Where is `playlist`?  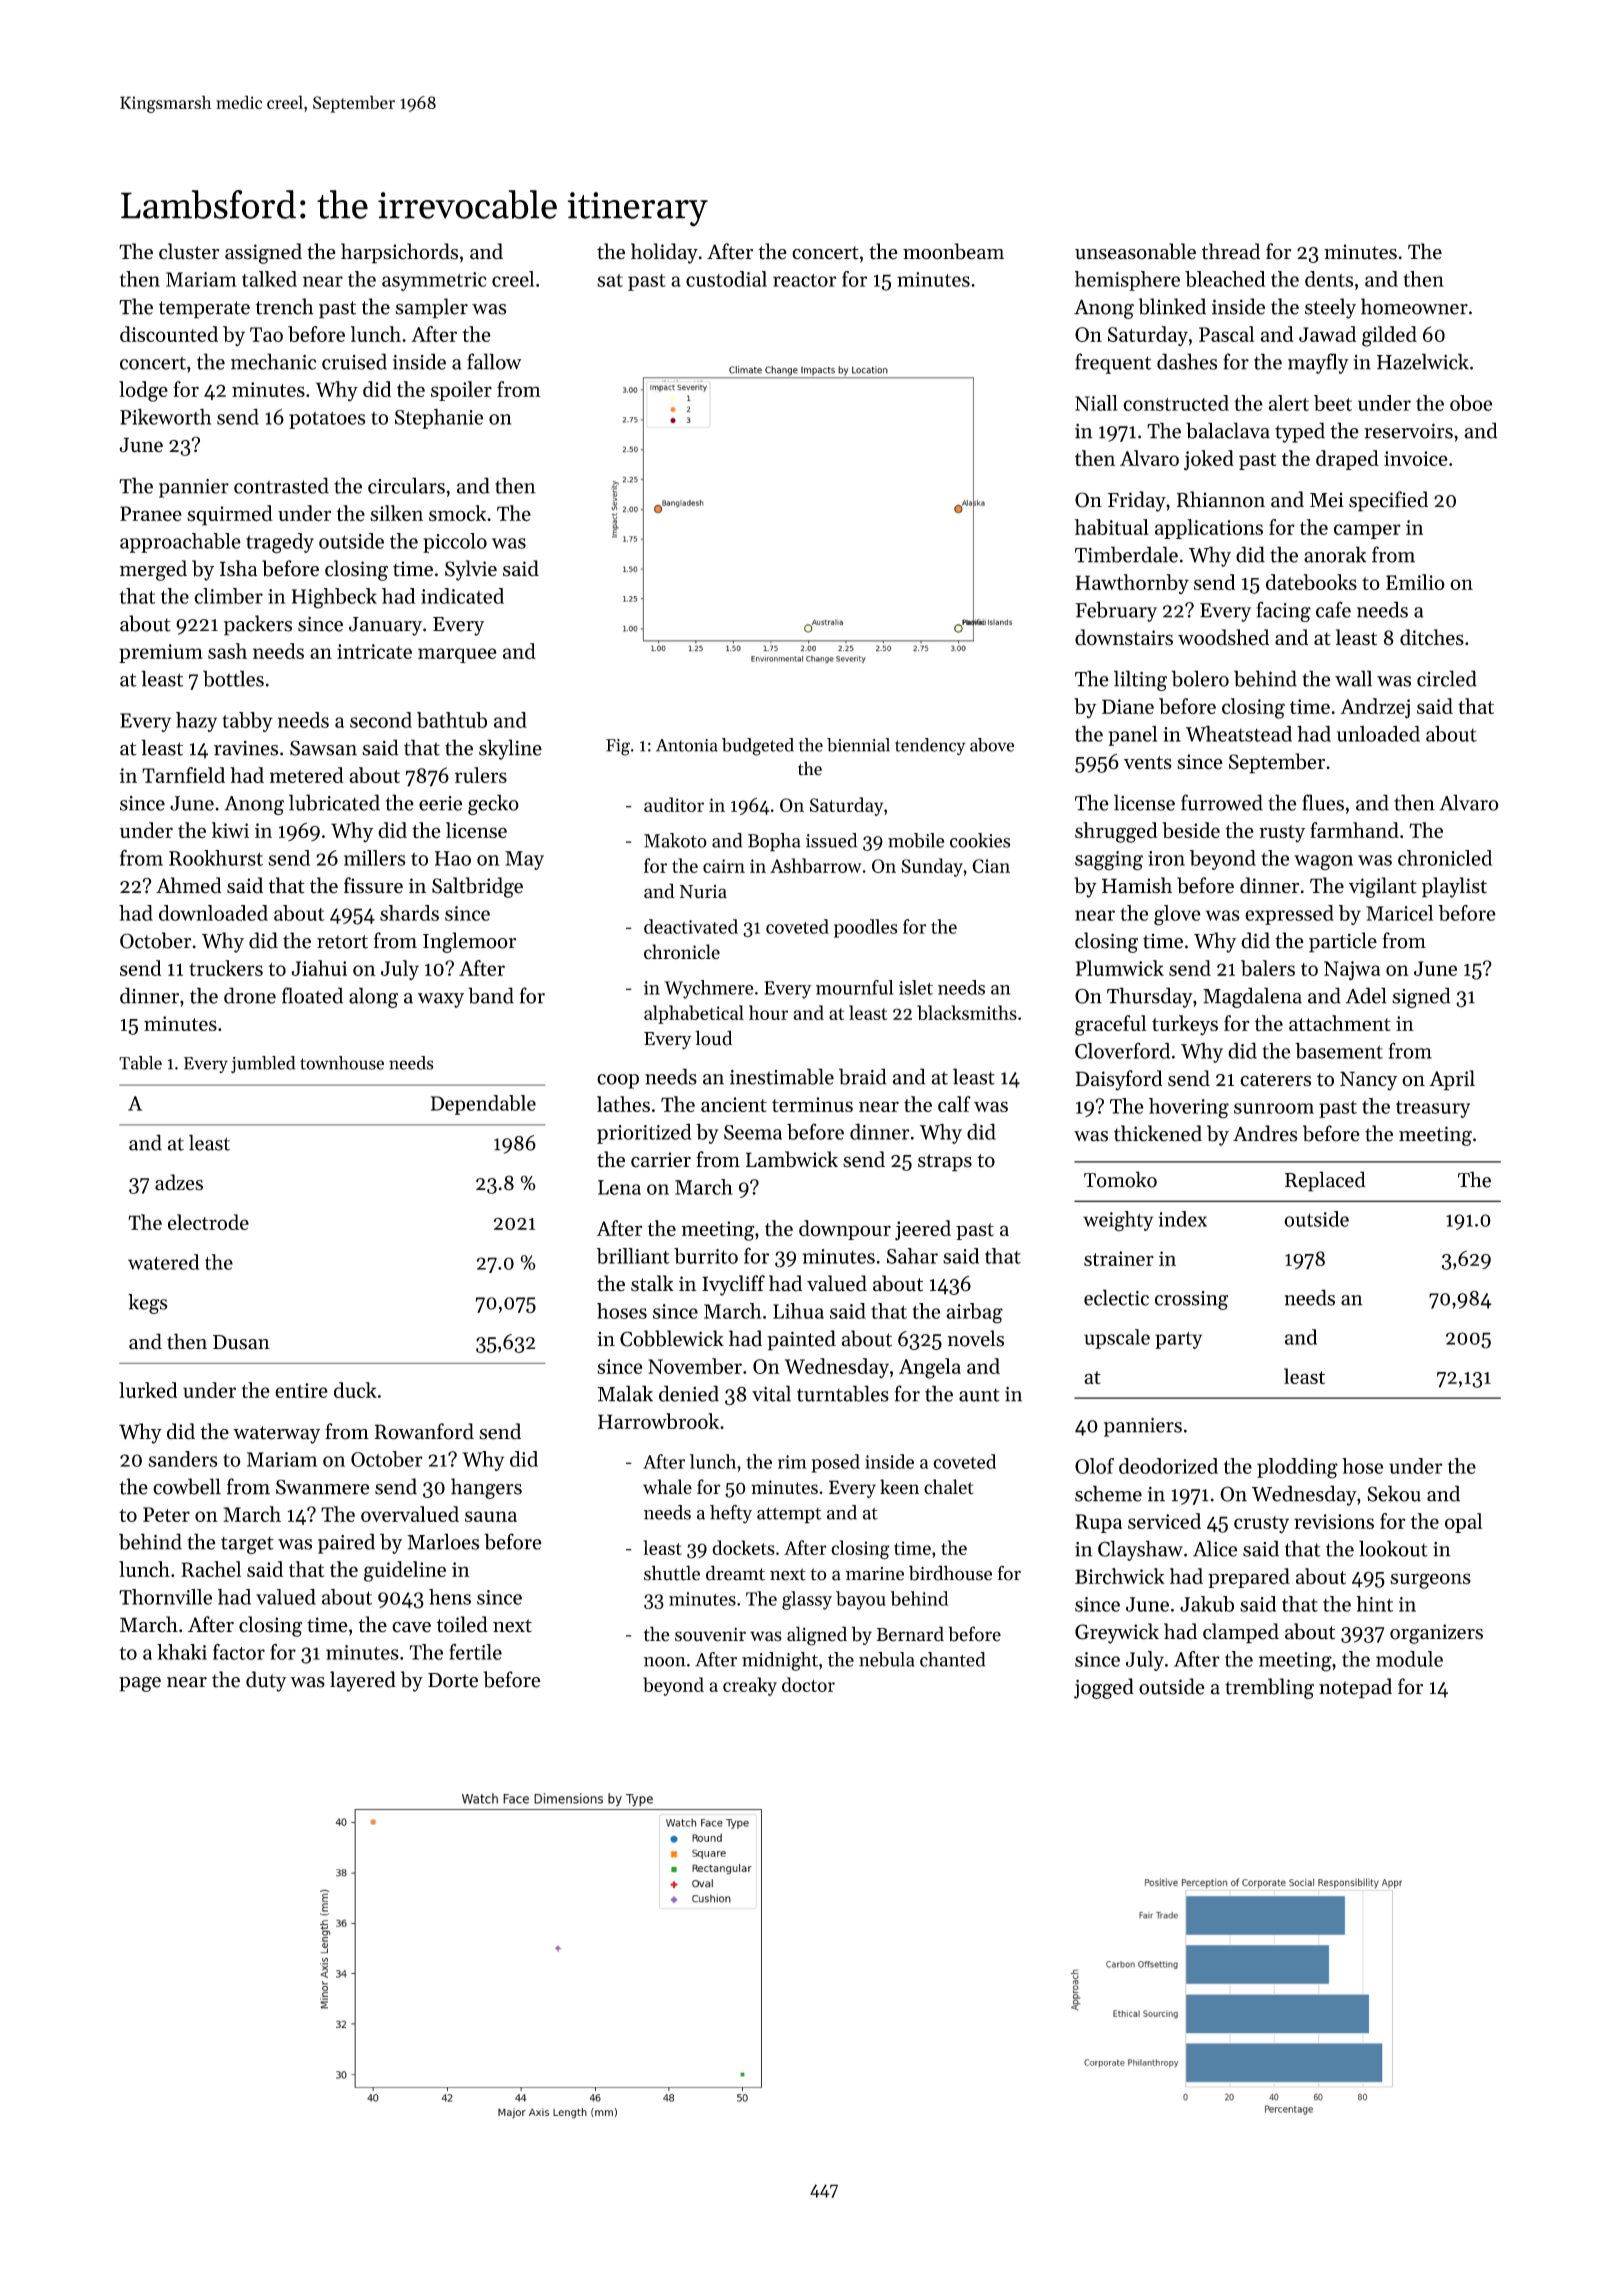
playlist is located at coordinates (1454, 887).
